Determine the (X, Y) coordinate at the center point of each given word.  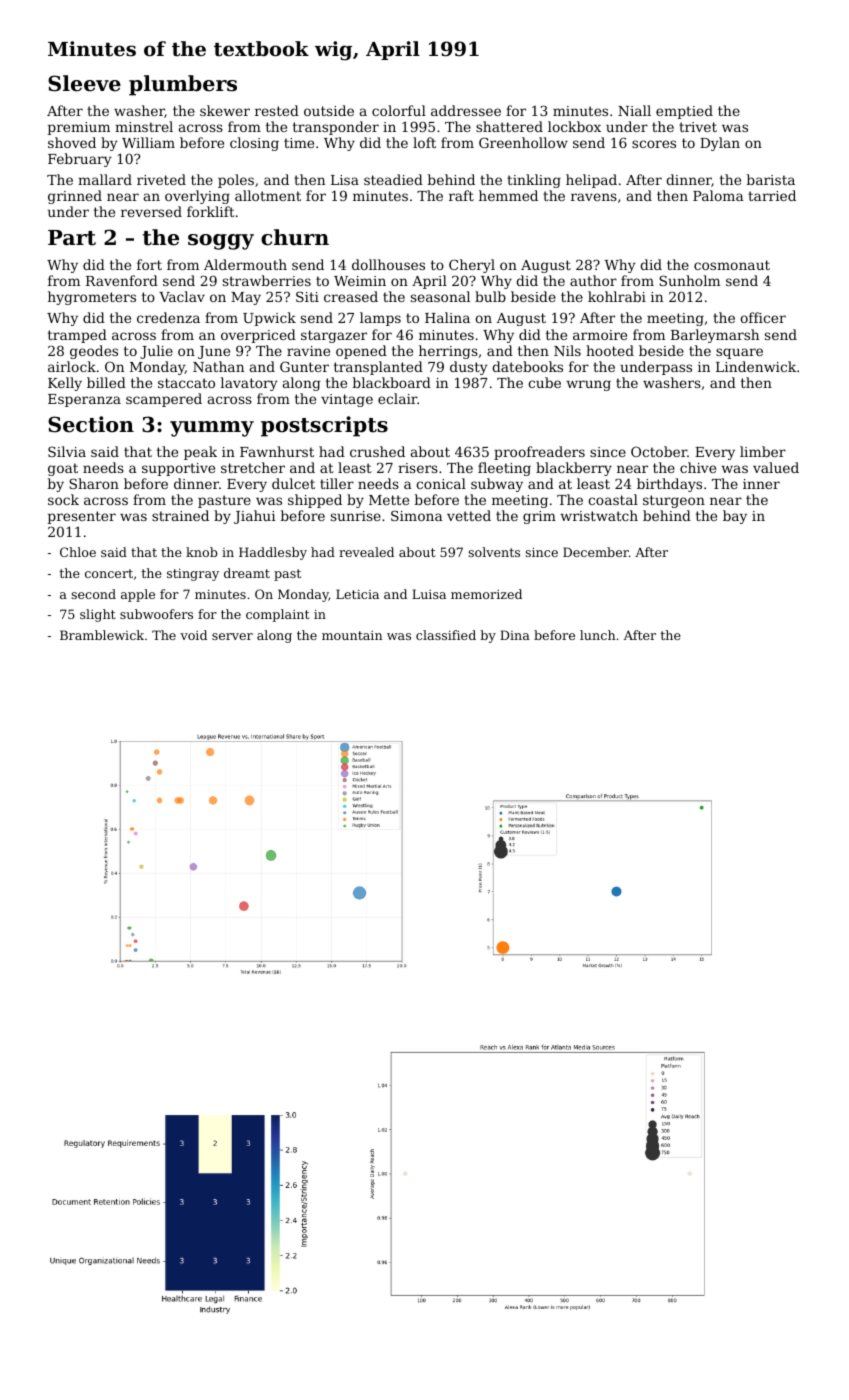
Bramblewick (102, 635)
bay (735, 517)
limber (763, 451)
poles (236, 181)
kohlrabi (617, 296)
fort (149, 264)
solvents (494, 552)
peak (200, 453)
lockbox (574, 126)
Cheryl (472, 266)
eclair (398, 398)
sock (63, 499)
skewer (225, 110)
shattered (509, 126)
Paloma (718, 195)
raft (461, 195)
